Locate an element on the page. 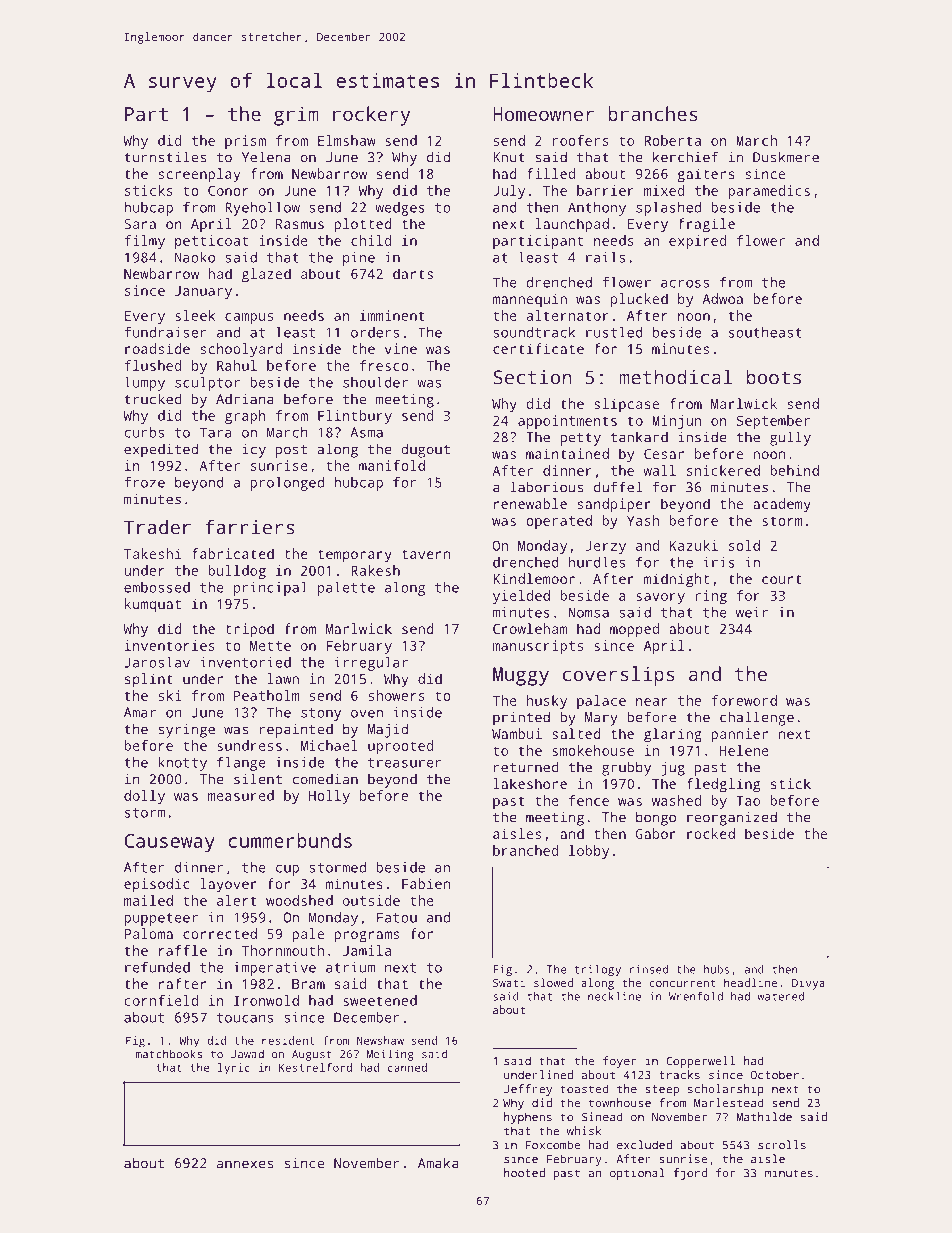 This image has width=952, height=1233. turnstiles is located at coordinates (165, 157).
